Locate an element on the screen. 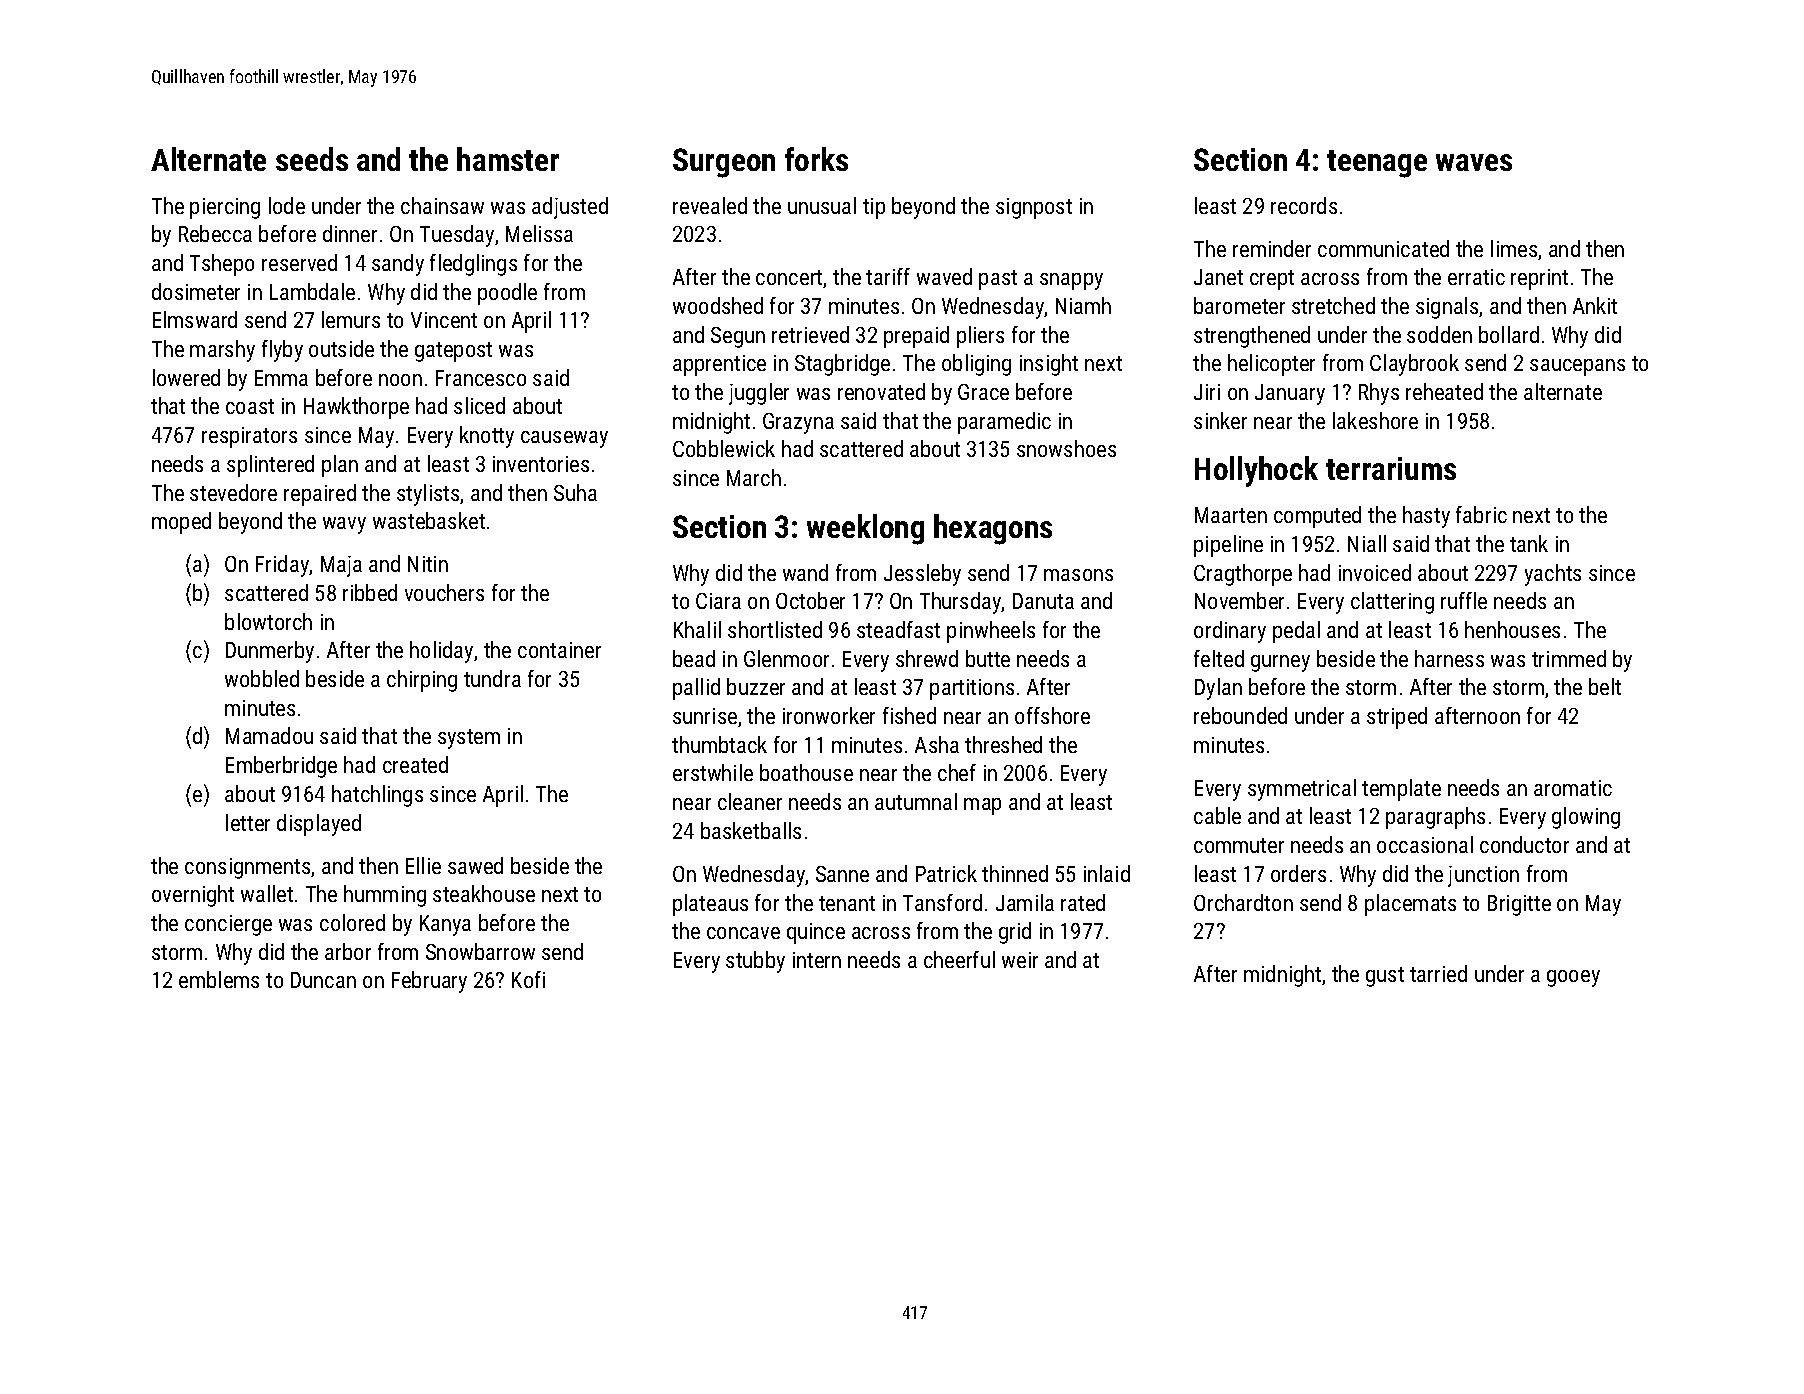 This screenshot has width=1804, height=1394. cheerful is located at coordinates (959, 959).
